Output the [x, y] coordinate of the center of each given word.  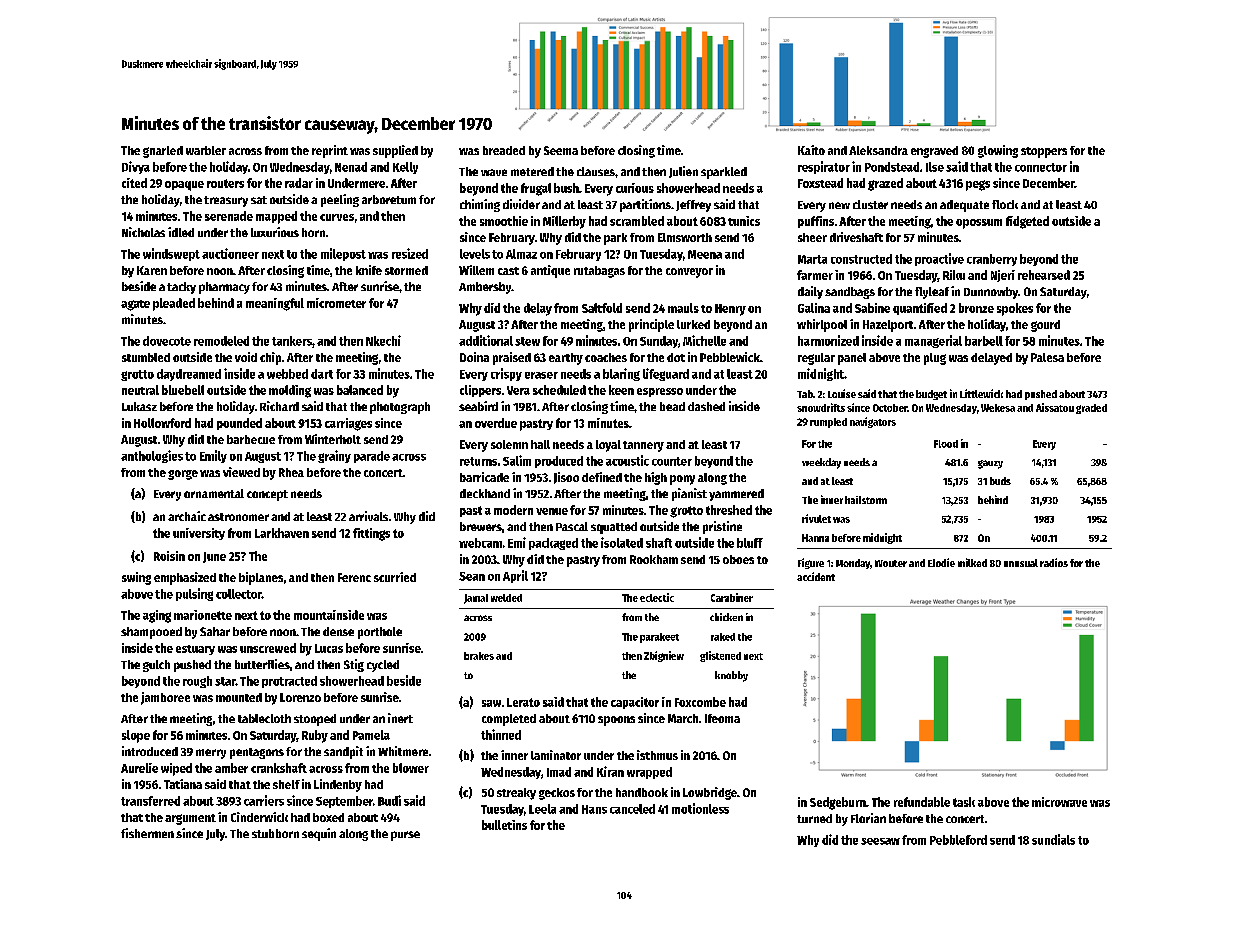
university [199, 534]
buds [1000, 481]
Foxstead [820, 183]
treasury [226, 201]
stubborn [275, 833]
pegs [978, 185]
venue [552, 511]
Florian [868, 818]
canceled [632, 809]
